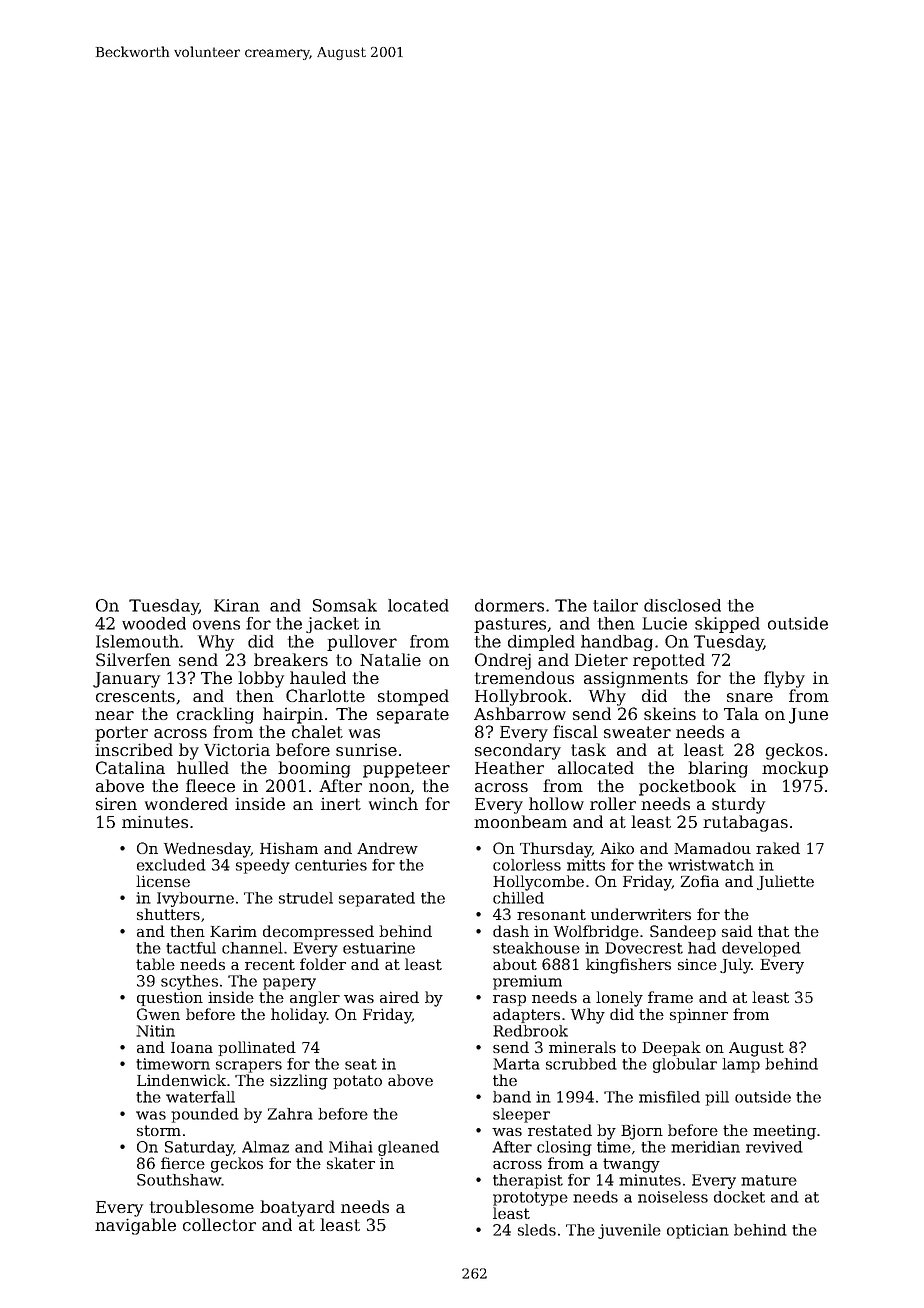 The image size is (924, 1308). Describe the element at coordinates (203, 767) in the screenshot. I see `hulled` at that location.
